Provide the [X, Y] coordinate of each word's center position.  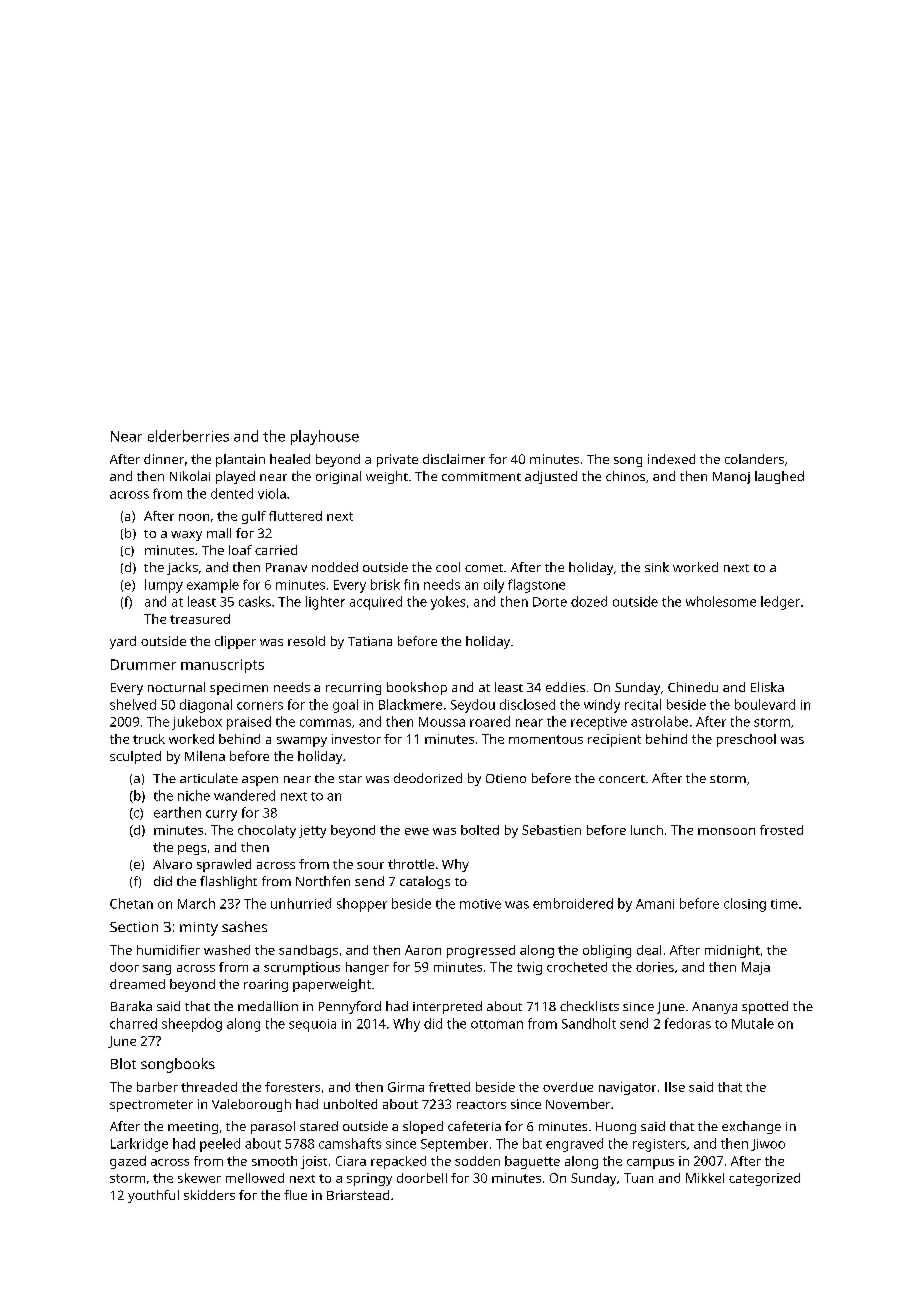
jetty [312, 831]
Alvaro [172, 864]
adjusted [551, 477]
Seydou [473, 706]
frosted [781, 830]
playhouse [325, 437]
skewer [199, 1178]
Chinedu [693, 687]
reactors [481, 1105]
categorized [764, 1179]
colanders [754, 459]
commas [325, 723]
